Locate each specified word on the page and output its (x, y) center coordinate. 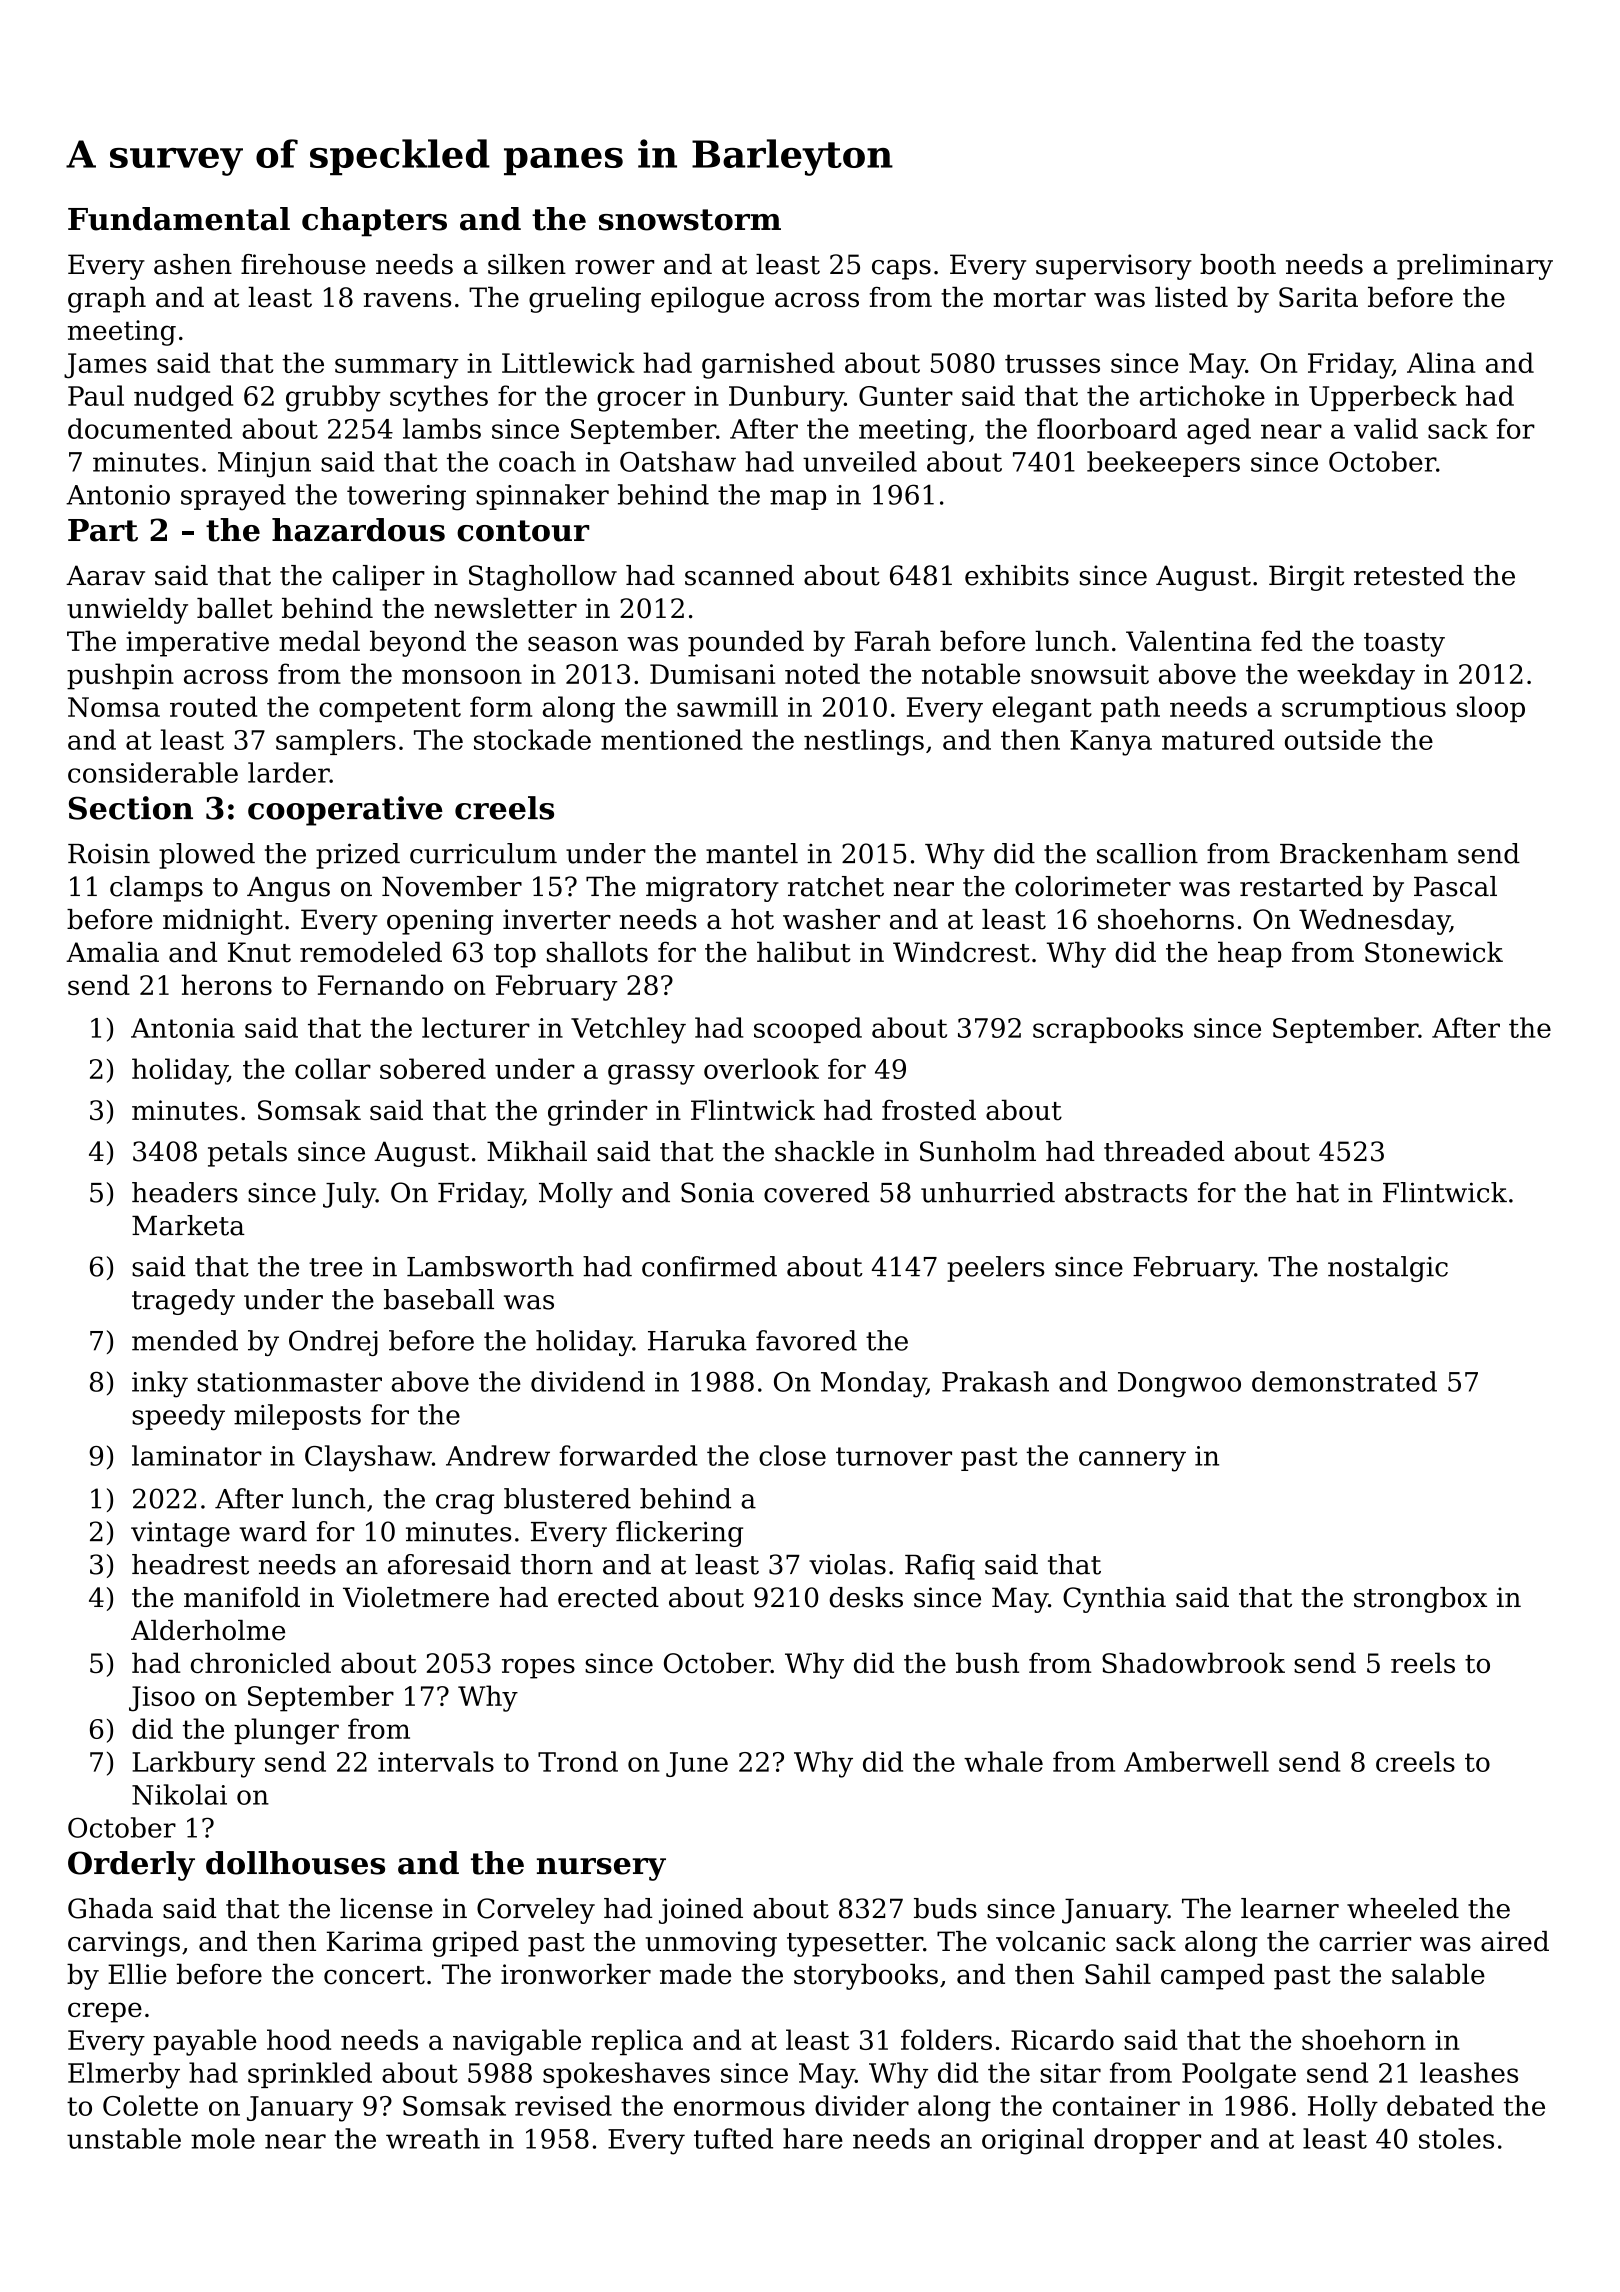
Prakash (995, 1381)
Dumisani (712, 674)
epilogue (707, 300)
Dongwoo (1179, 1385)
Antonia (183, 1028)
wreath (433, 2138)
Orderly (131, 1866)
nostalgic (1388, 1269)
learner (1290, 1908)
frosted (929, 1110)
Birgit (1307, 578)
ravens (407, 300)
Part (103, 530)
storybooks (866, 1976)
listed (1191, 297)
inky (160, 1384)
